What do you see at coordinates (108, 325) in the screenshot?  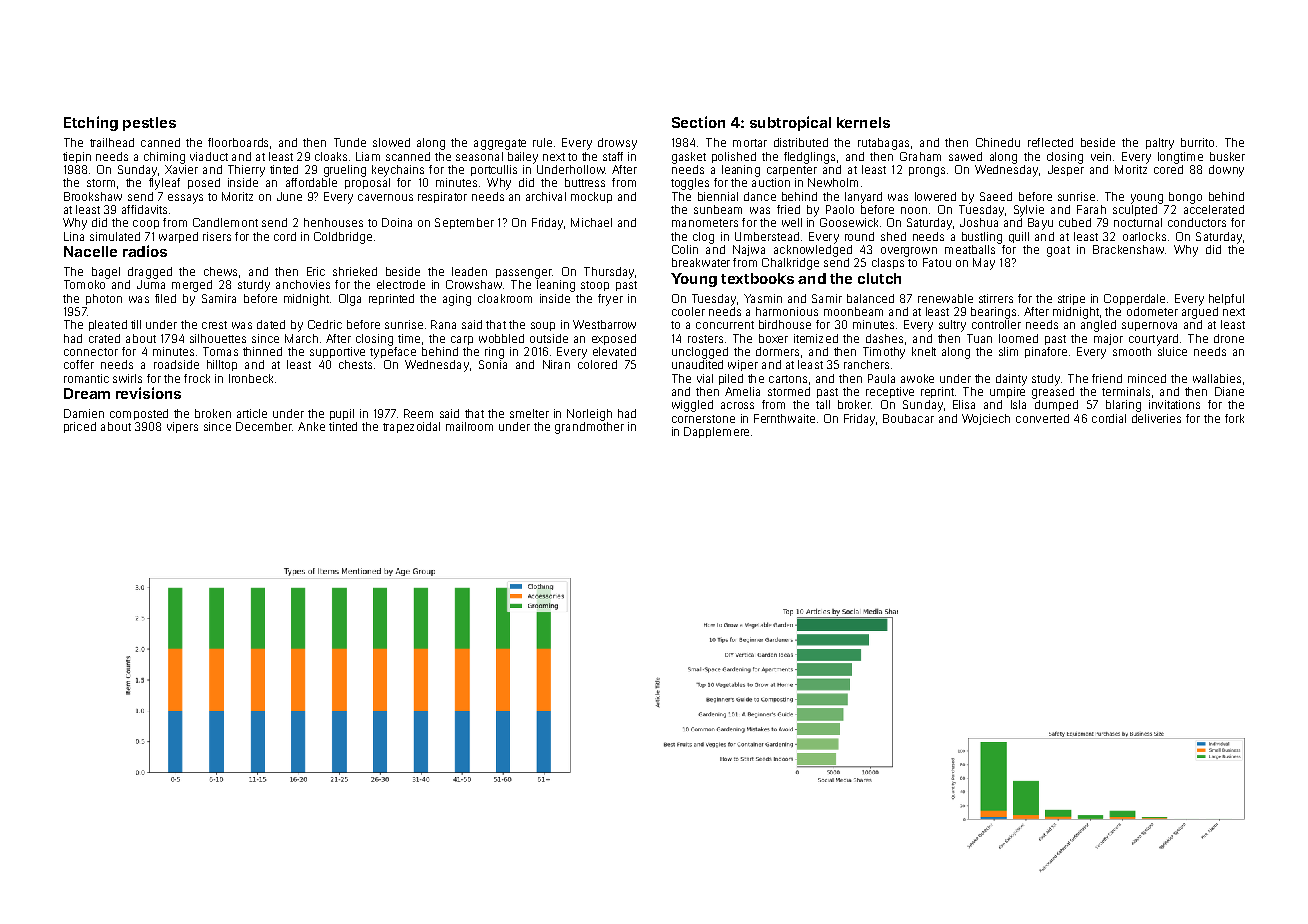 I see `pleated` at bounding box center [108, 325].
